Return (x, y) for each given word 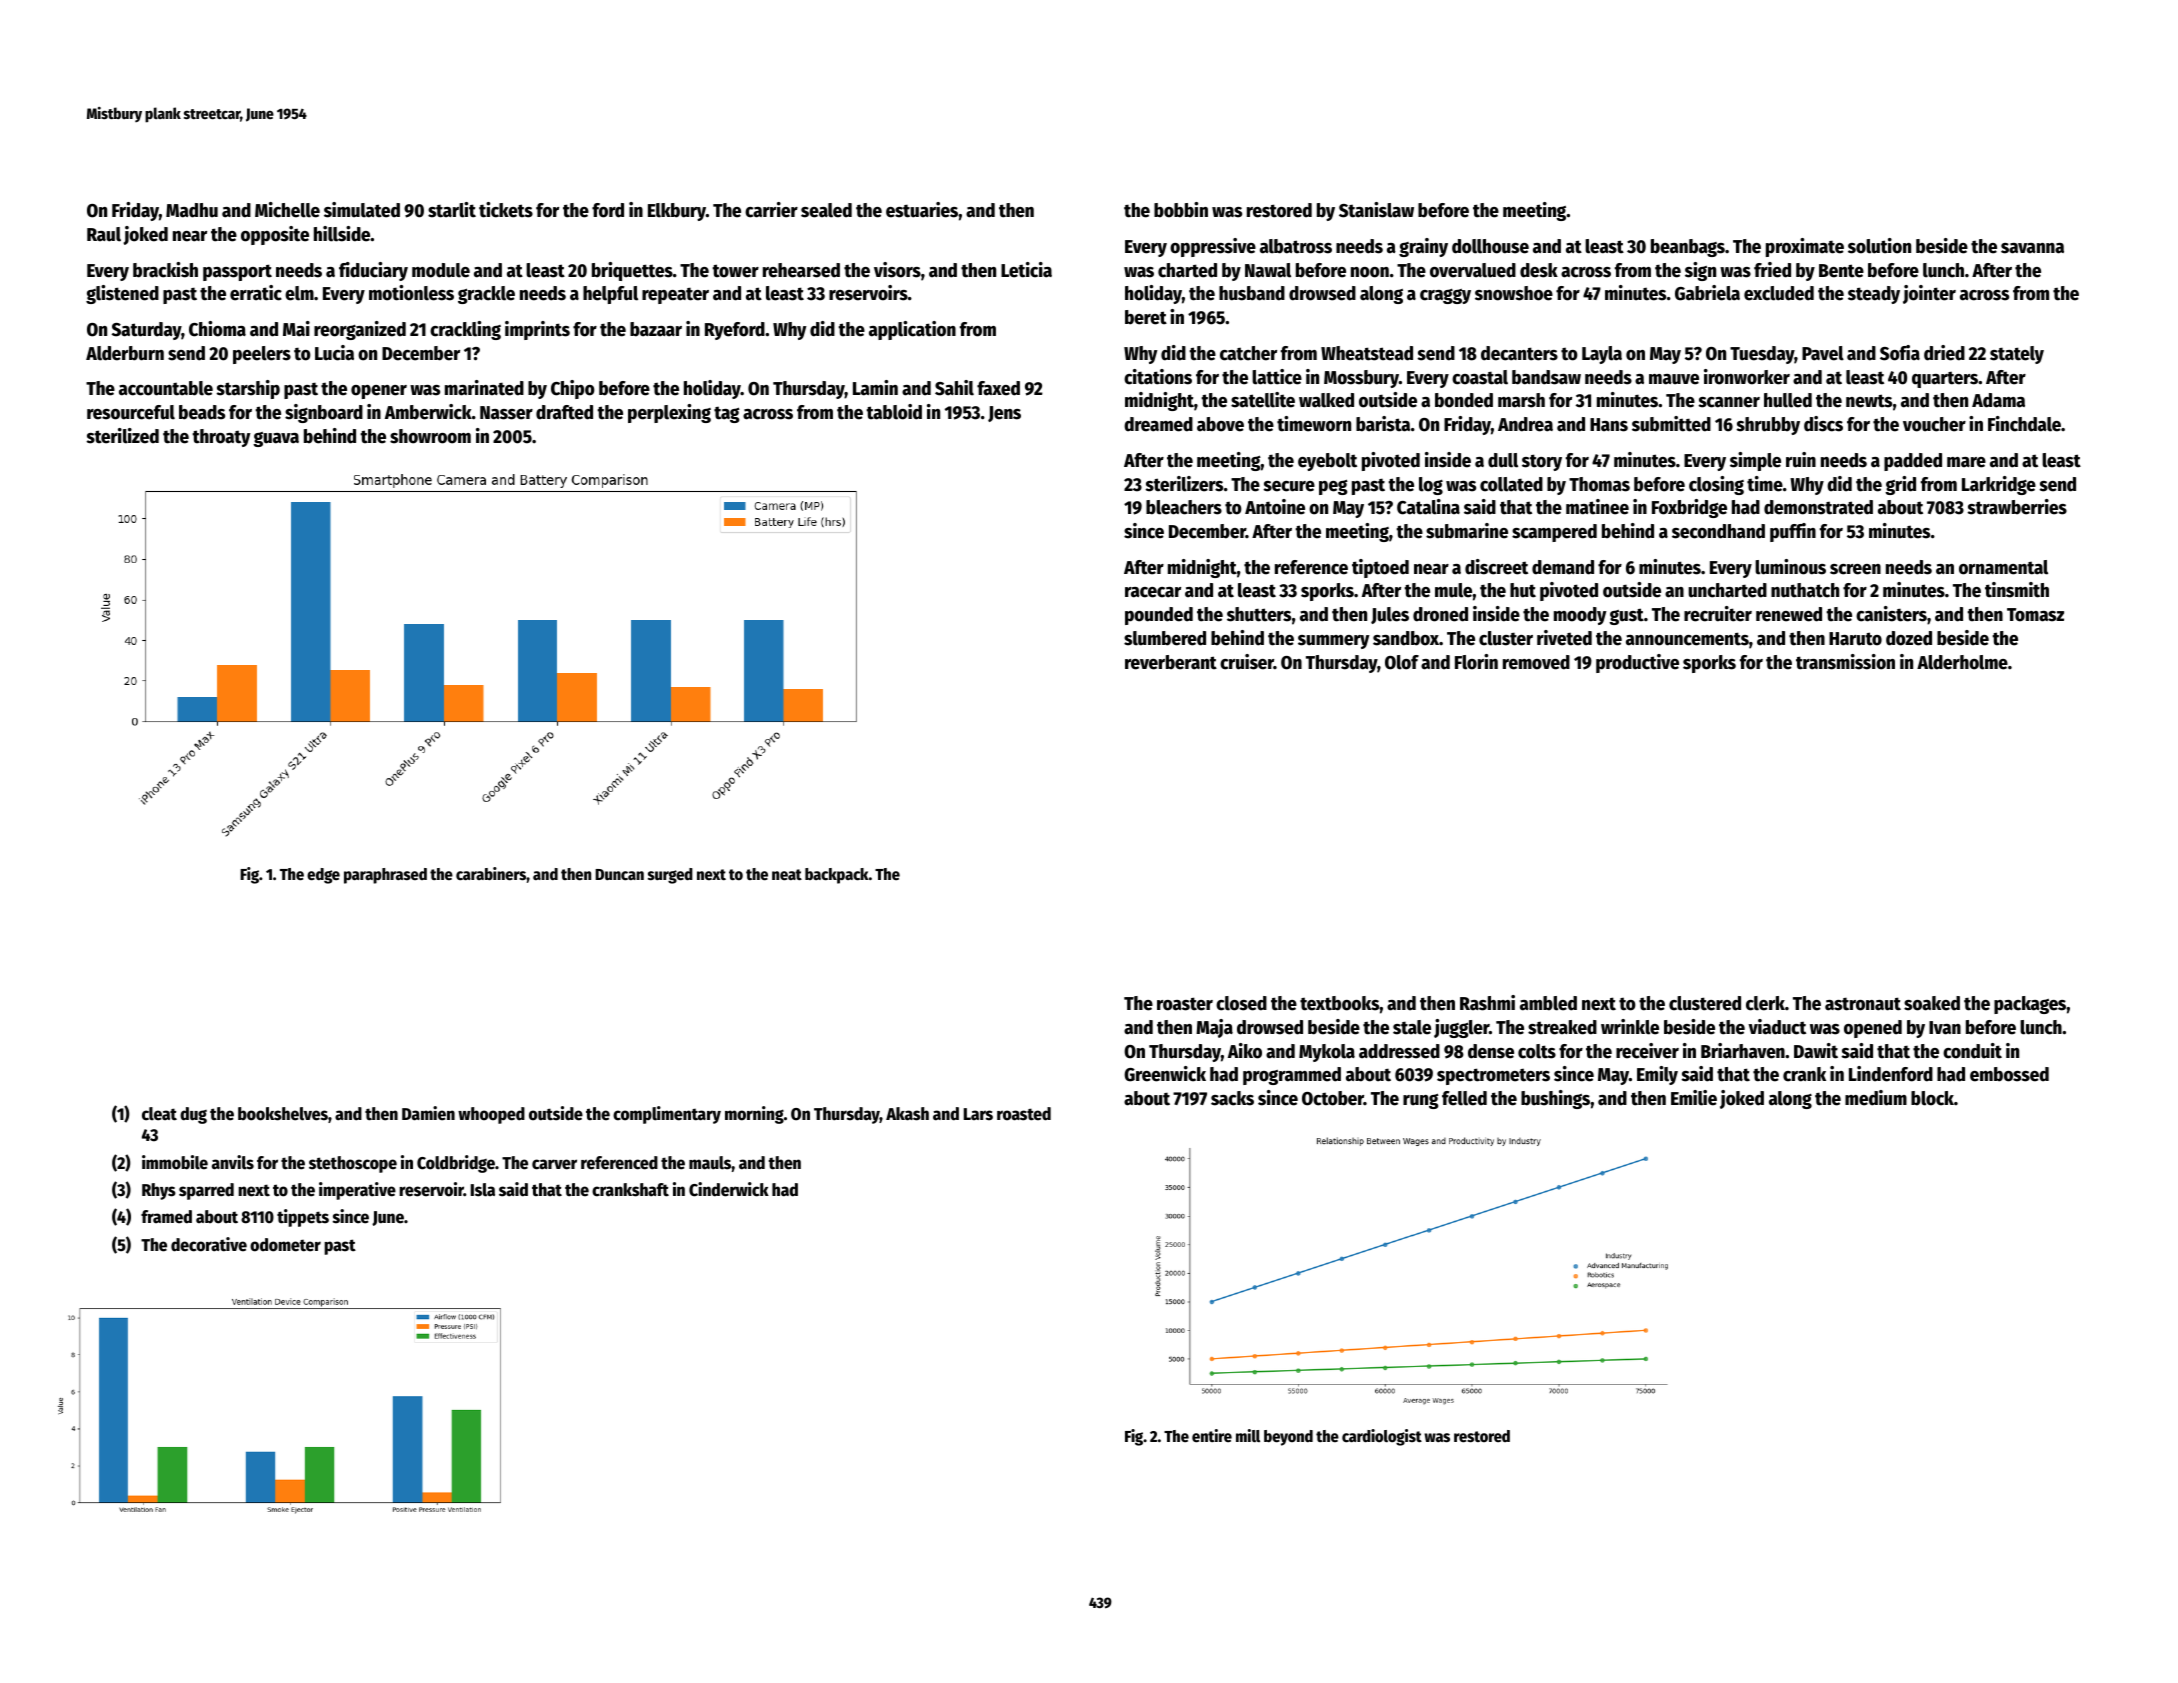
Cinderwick (729, 1189)
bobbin (1181, 210)
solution (1879, 246)
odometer (285, 1245)
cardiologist (1382, 1437)
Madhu (192, 210)
